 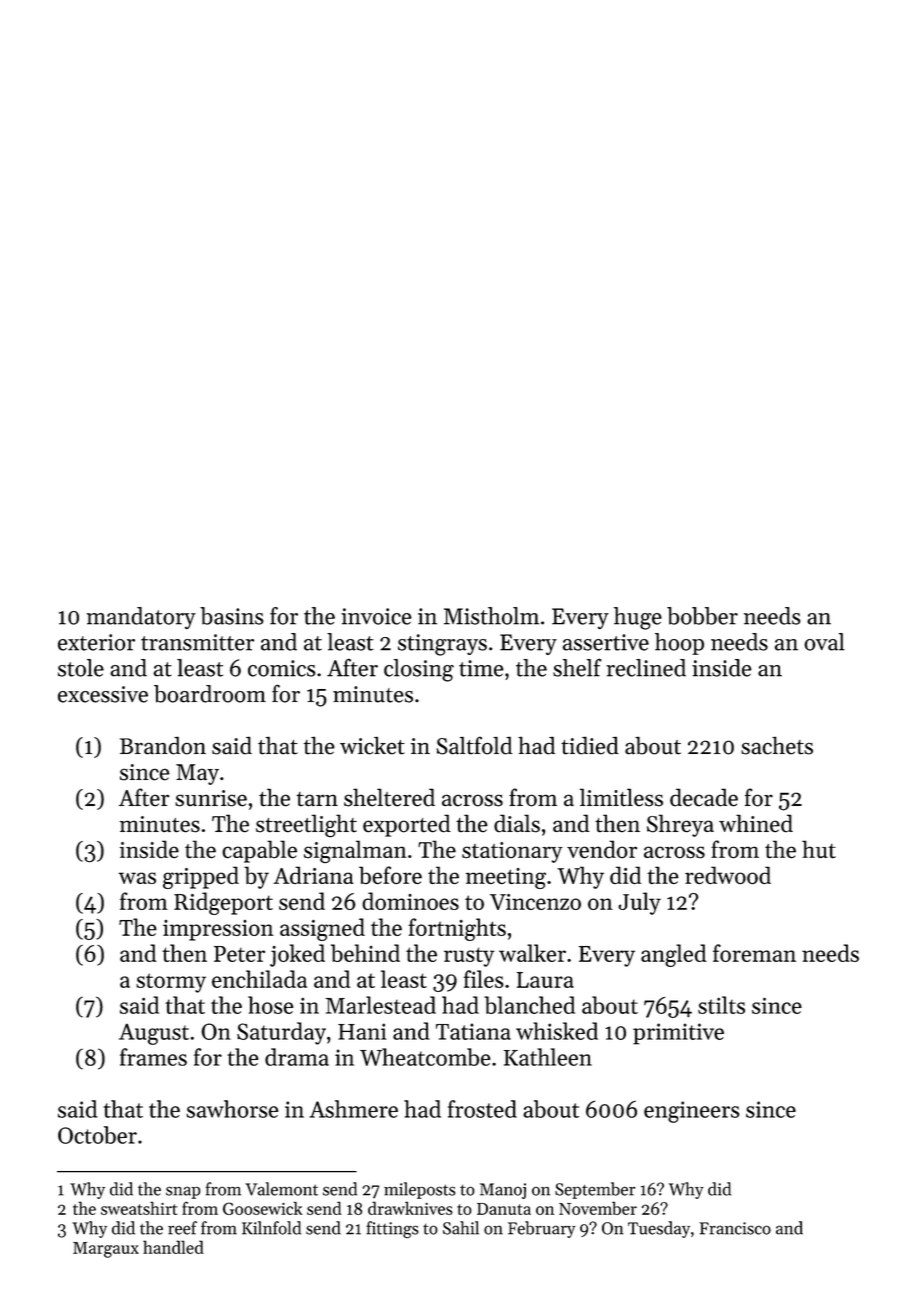 I want to click on impression, so click(x=218, y=930).
